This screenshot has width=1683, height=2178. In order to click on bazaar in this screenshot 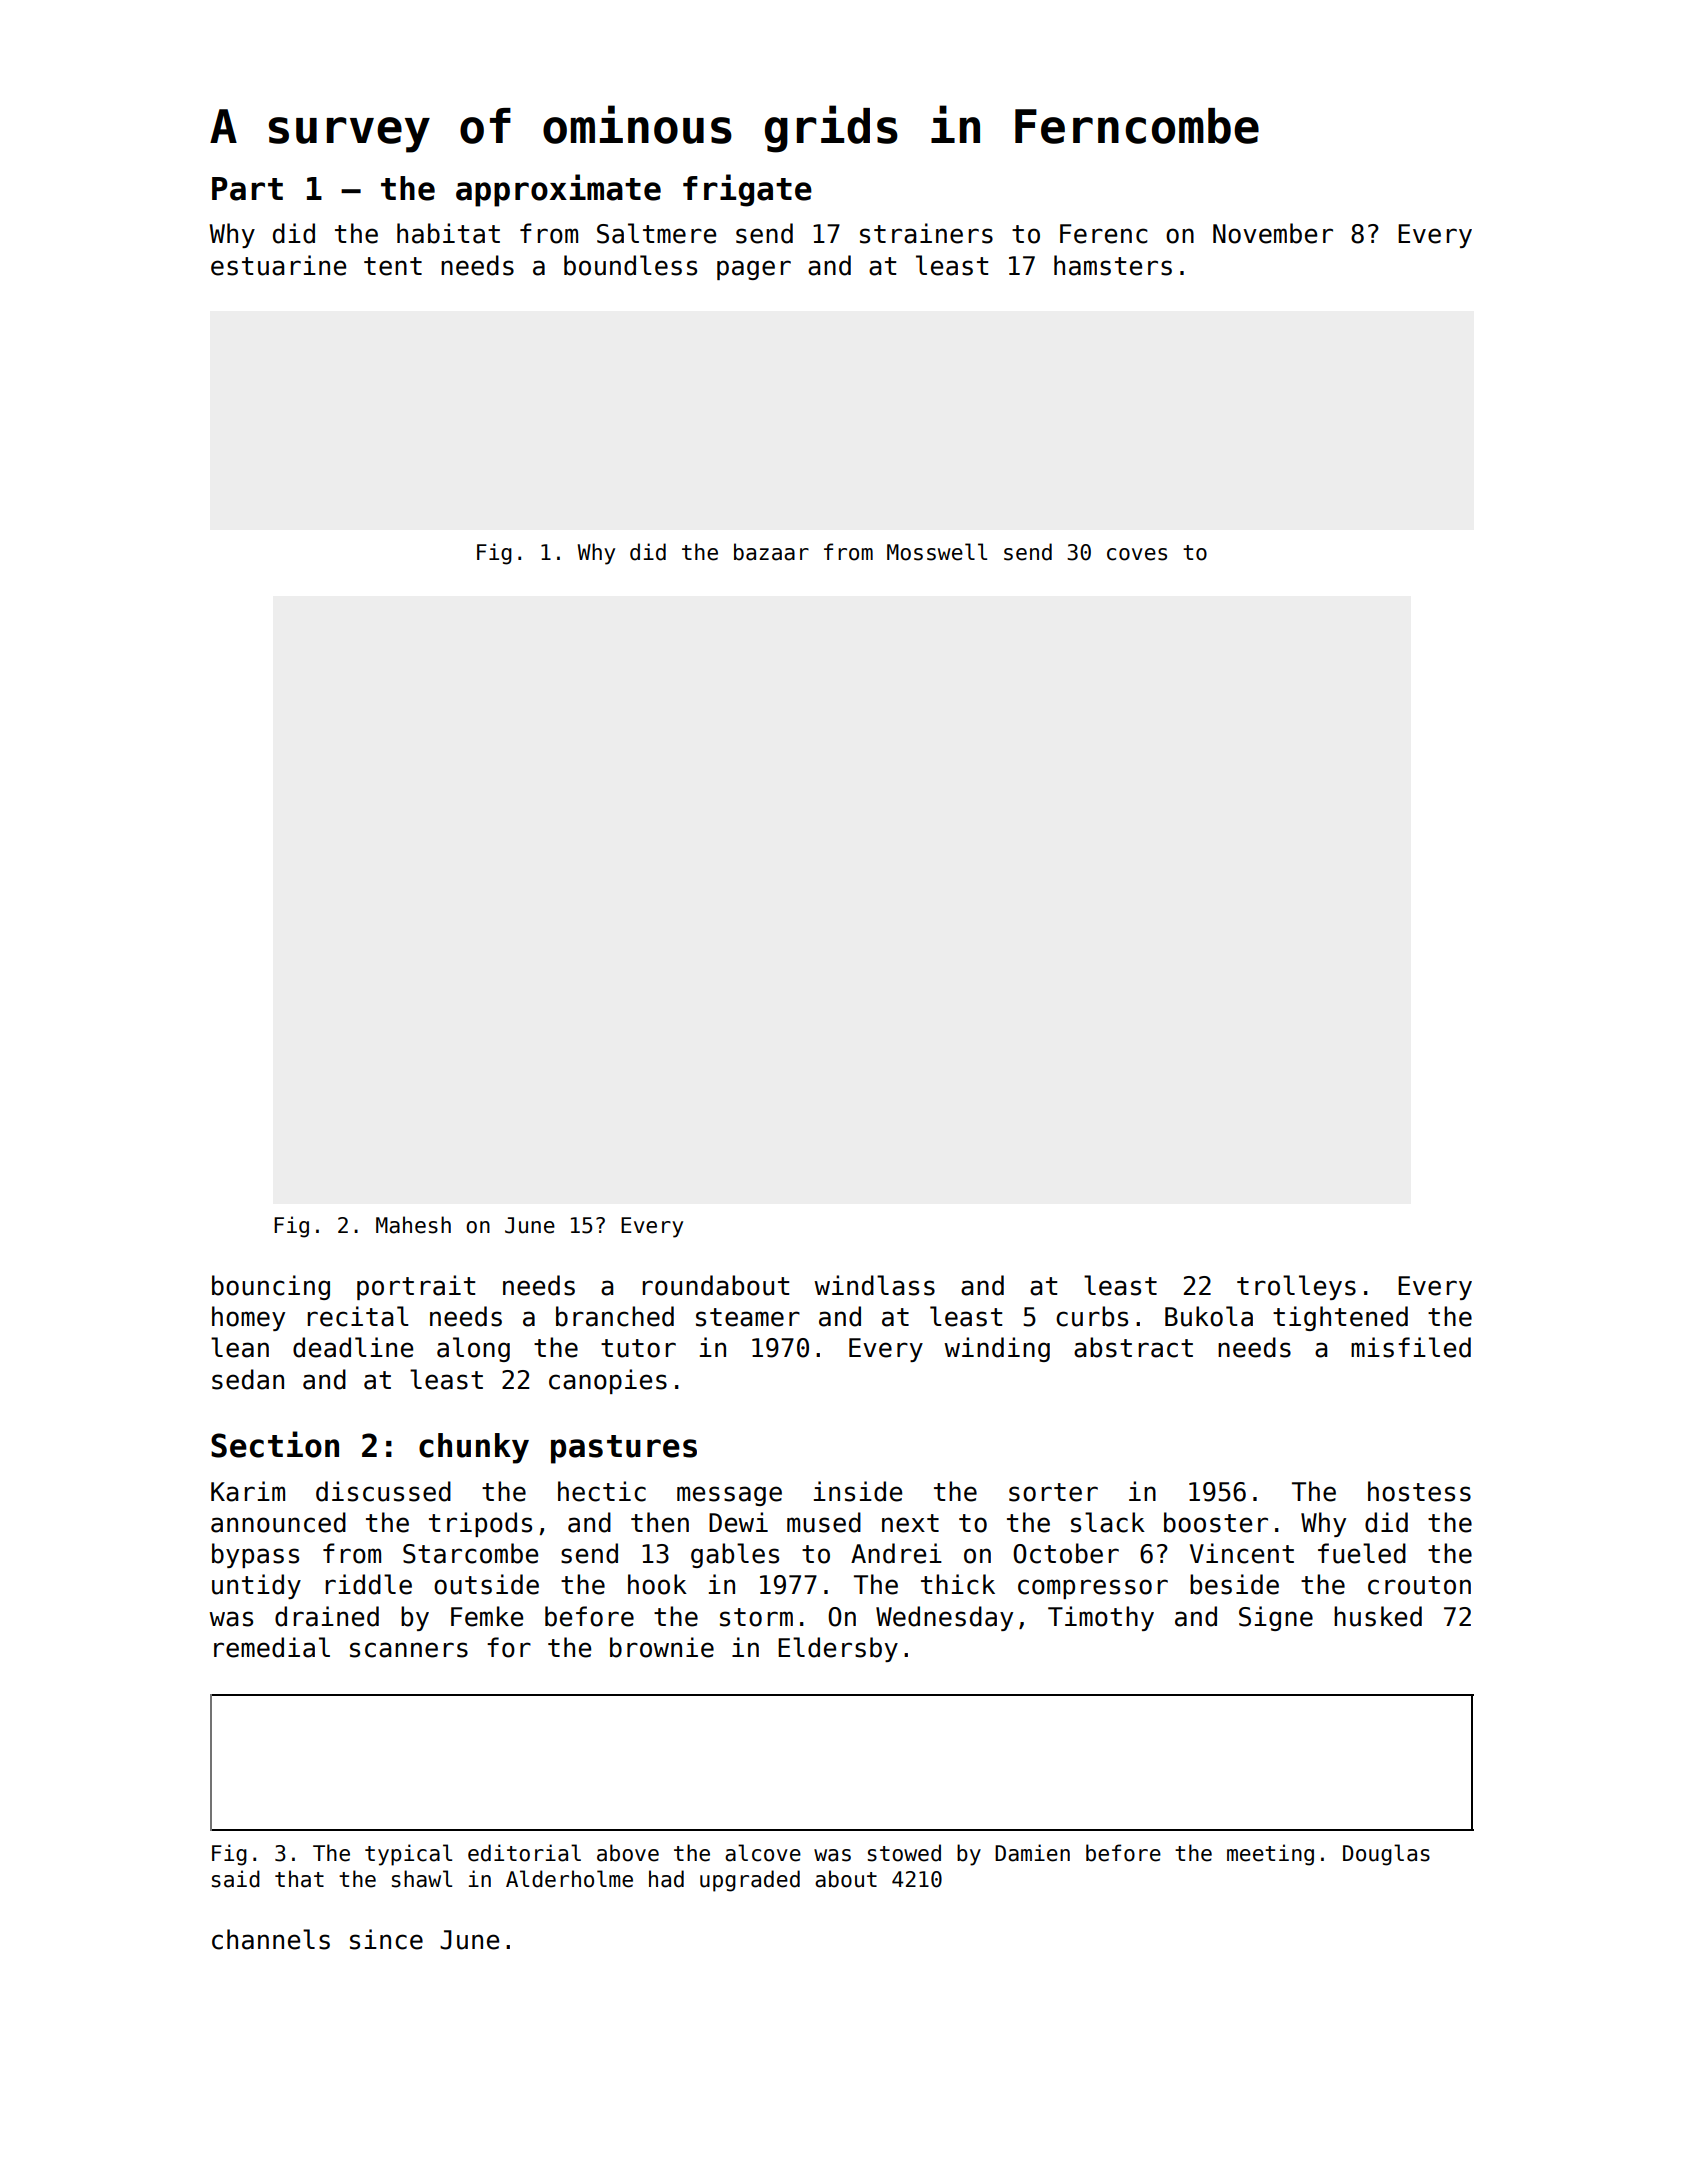, I will do `click(771, 552)`.
